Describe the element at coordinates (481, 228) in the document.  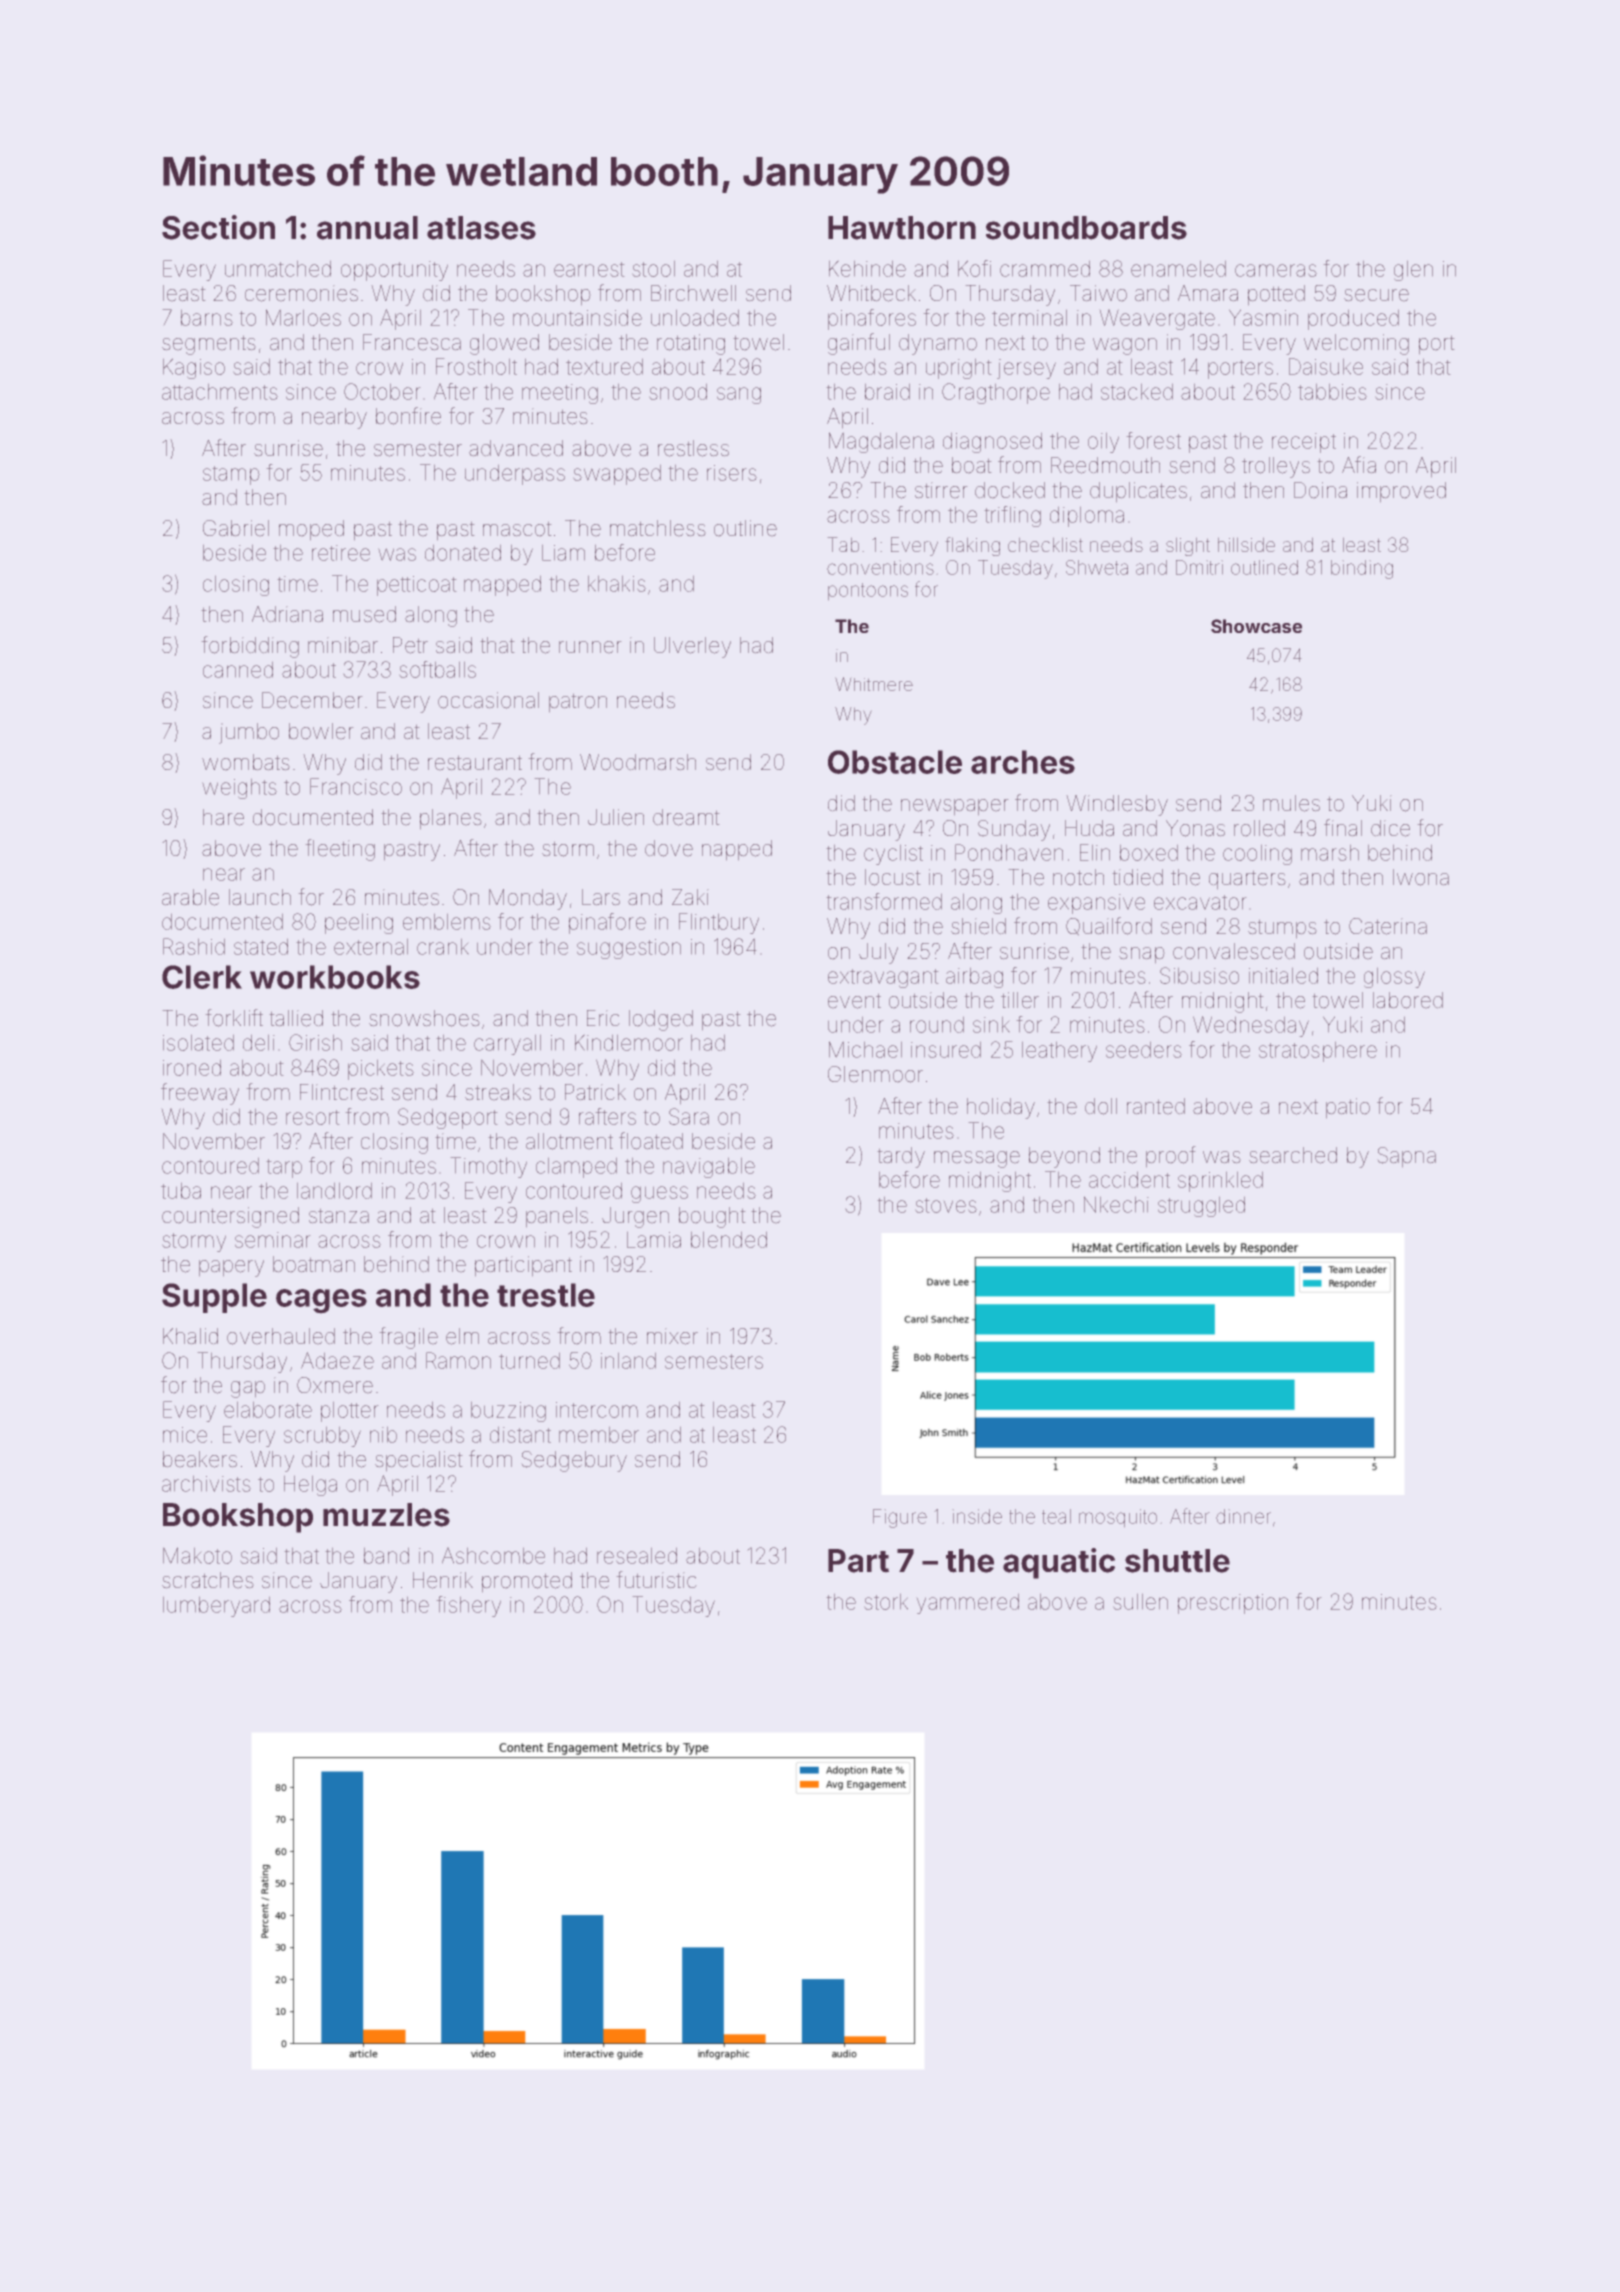
I see `atlases` at that location.
